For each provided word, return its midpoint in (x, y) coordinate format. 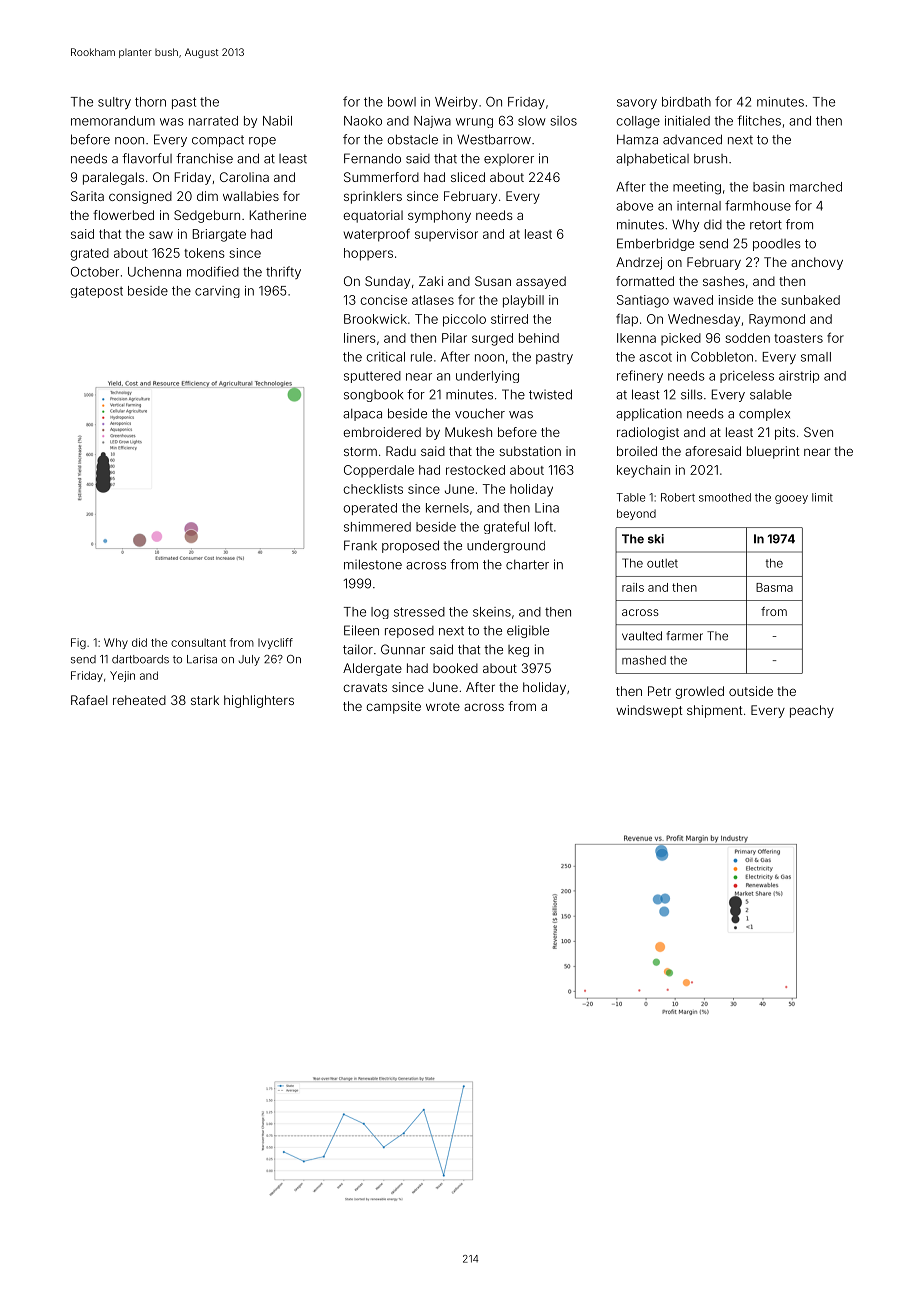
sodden (747, 338)
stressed (419, 612)
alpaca (362, 415)
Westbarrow (494, 139)
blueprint (773, 452)
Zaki (431, 281)
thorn (150, 102)
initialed (687, 121)
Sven (818, 432)
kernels (447, 508)
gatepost (97, 292)
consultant (198, 642)
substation (530, 451)
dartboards (140, 659)
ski (656, 539)
